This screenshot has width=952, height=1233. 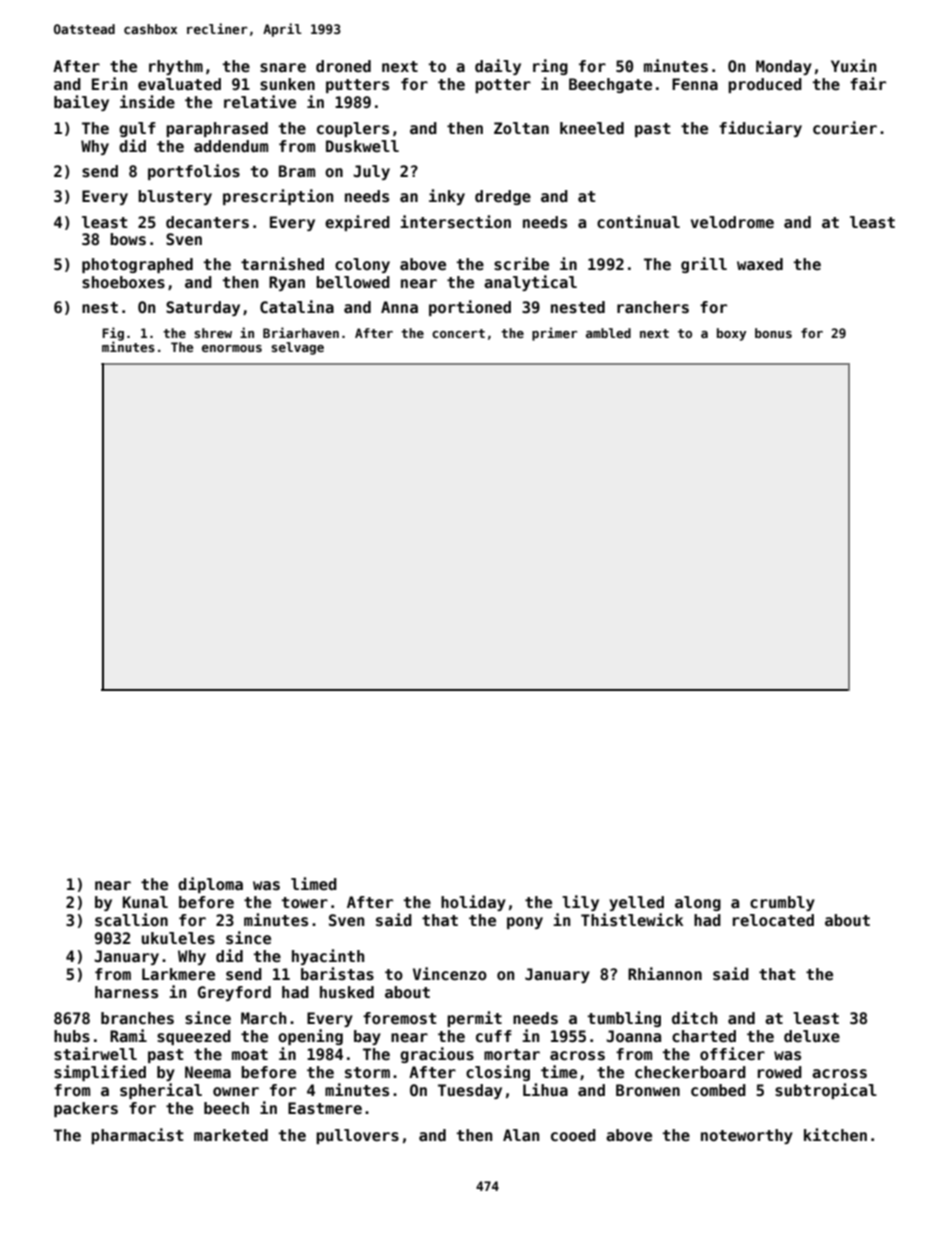 What do you see at coordinates (297, 348) in the screenshot?
I see `selvage` at bounding box center [297, 348].
